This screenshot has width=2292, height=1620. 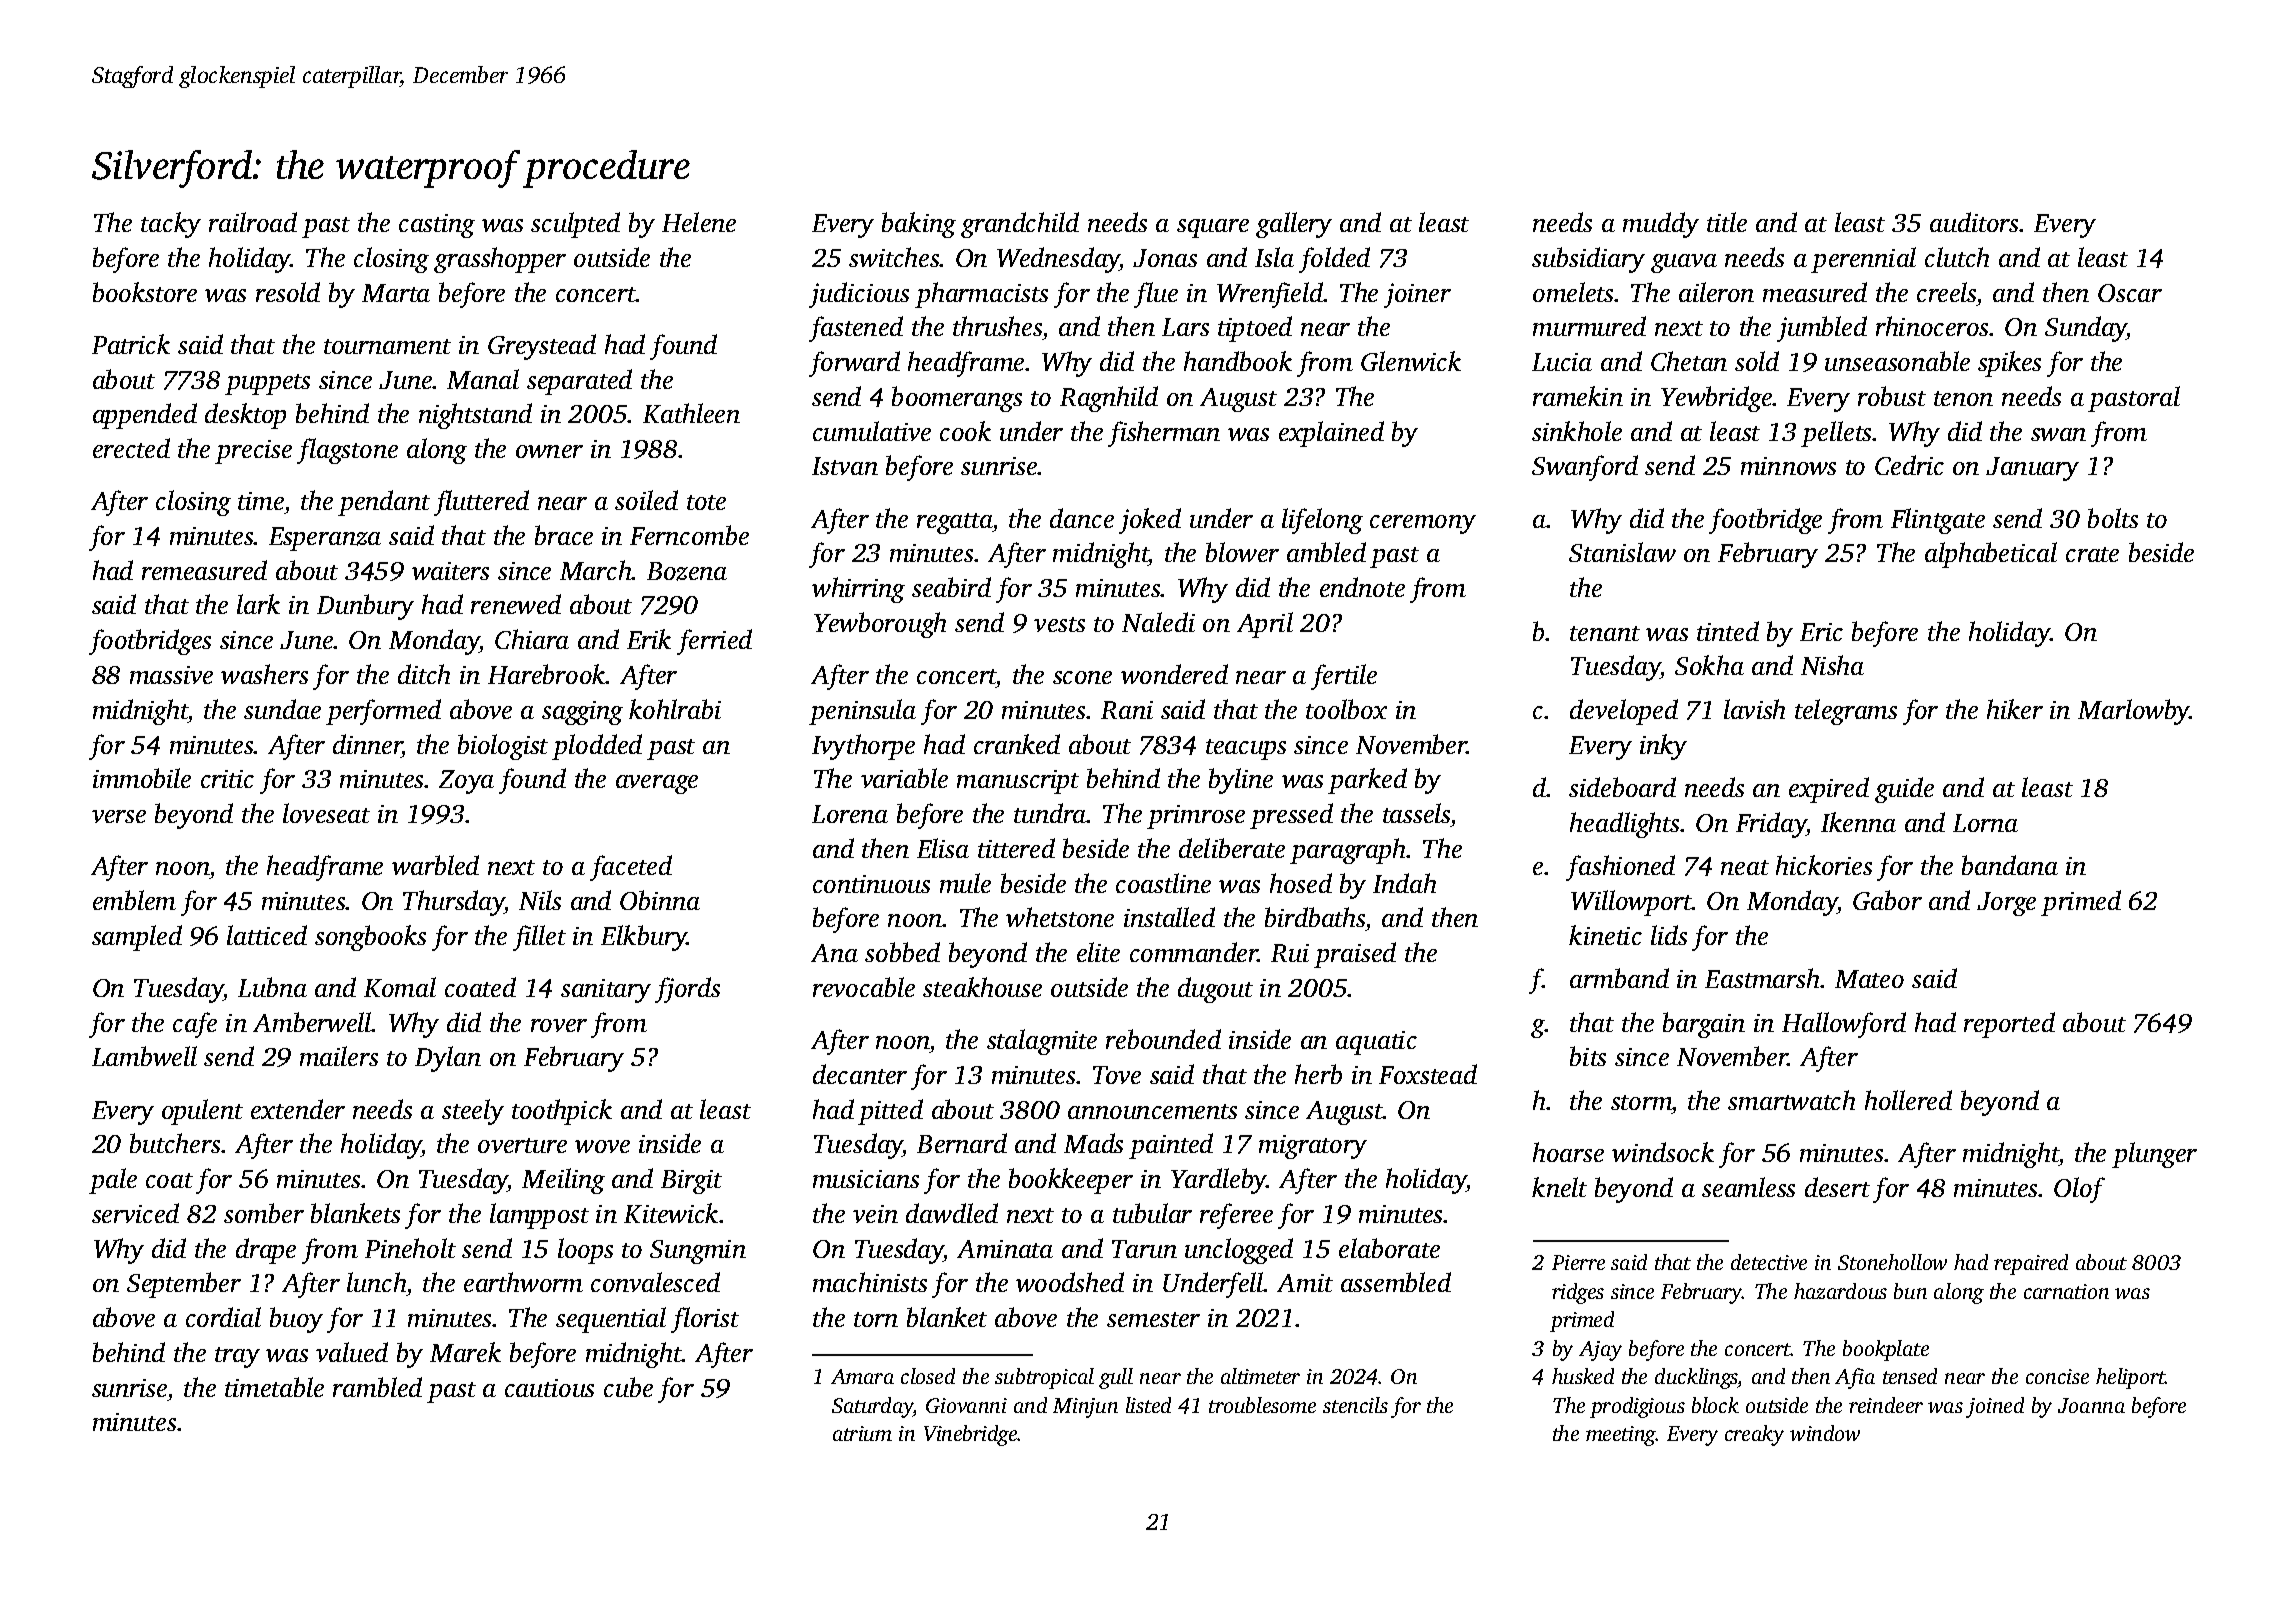 I want to click on Ivythorpe, so click(x=863, y=747).
